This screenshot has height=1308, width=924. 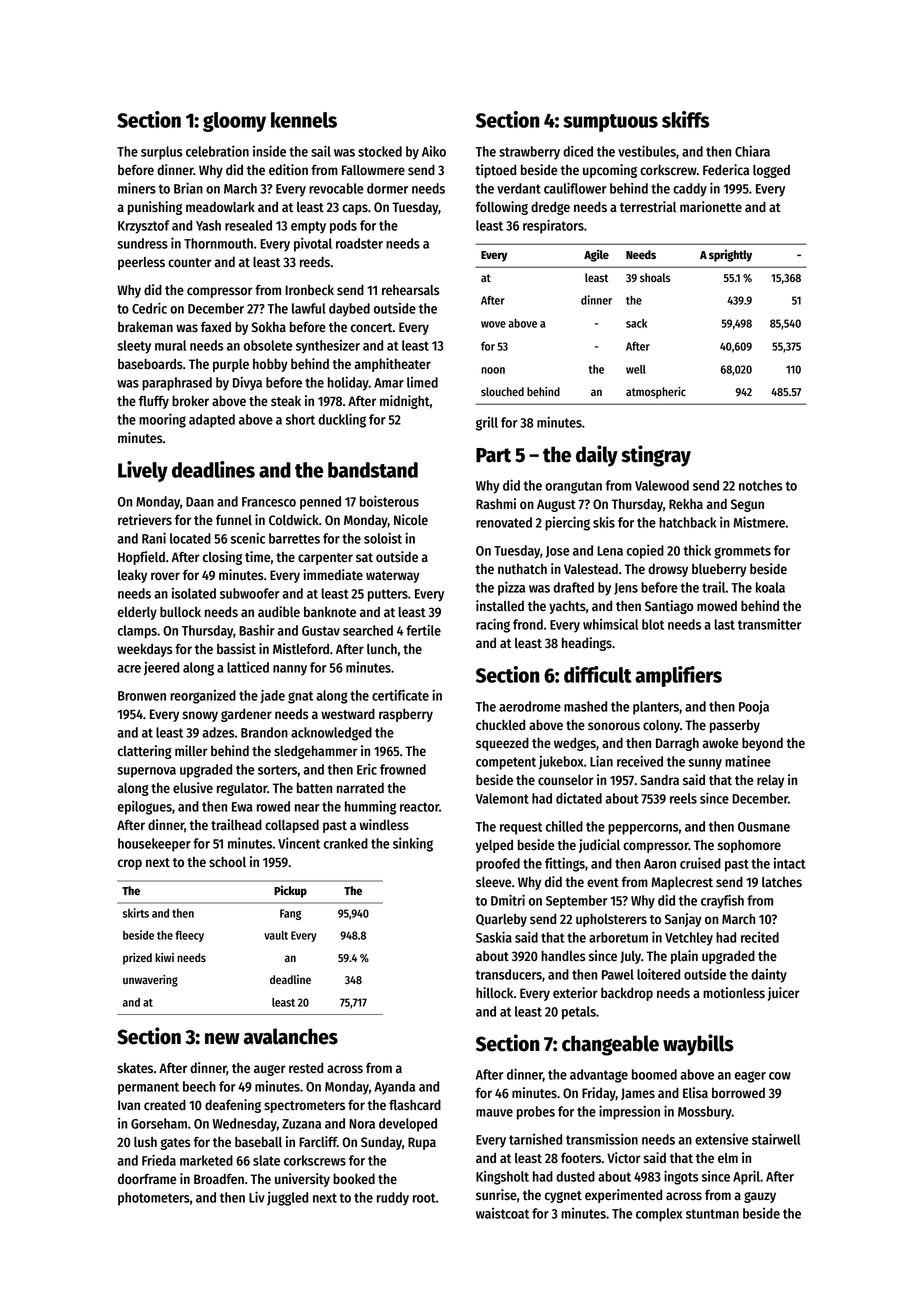 I want to click on sprightly, so click(x=730, y=255).
